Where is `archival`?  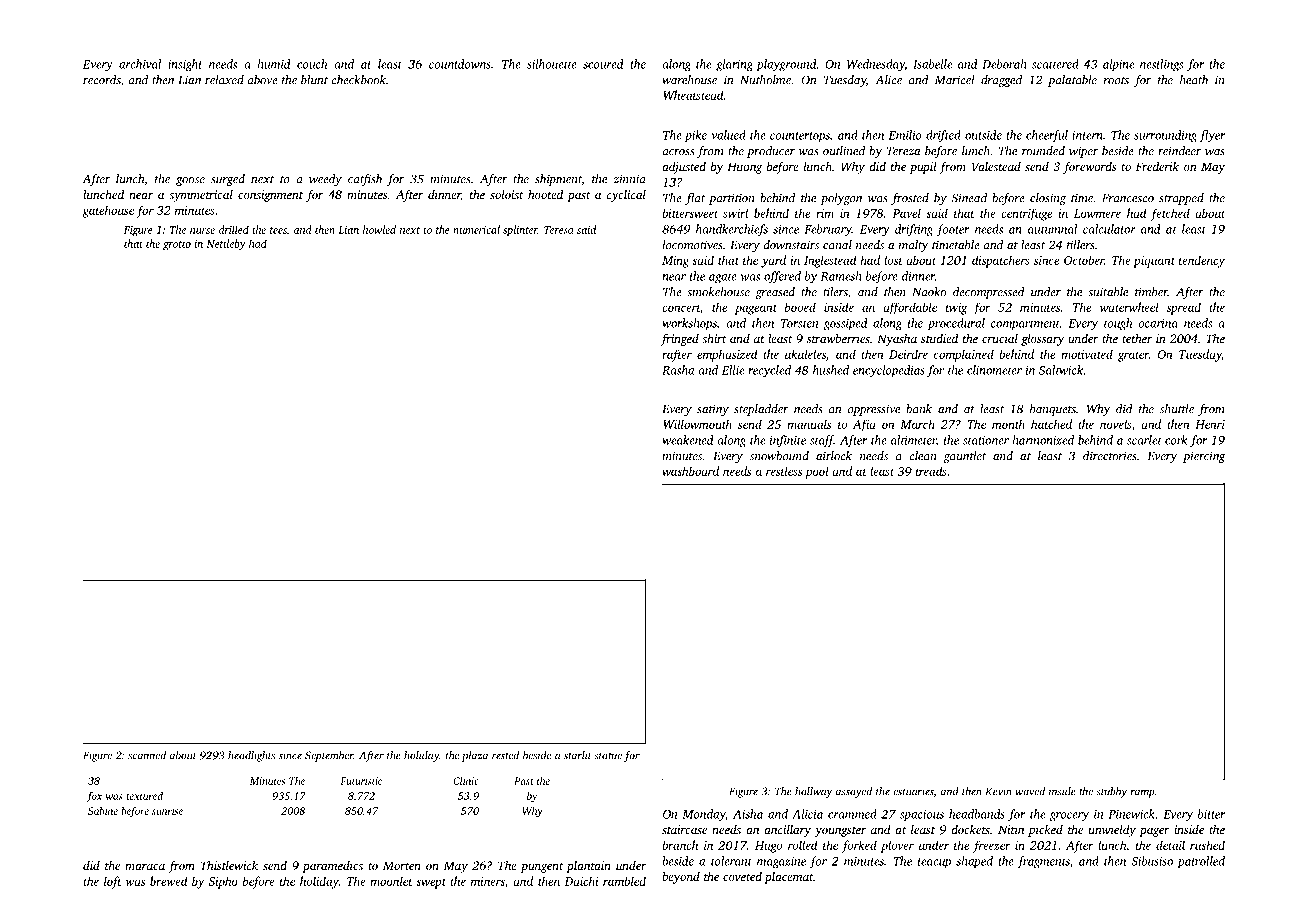
archival is located at coordinates (140, 64).
